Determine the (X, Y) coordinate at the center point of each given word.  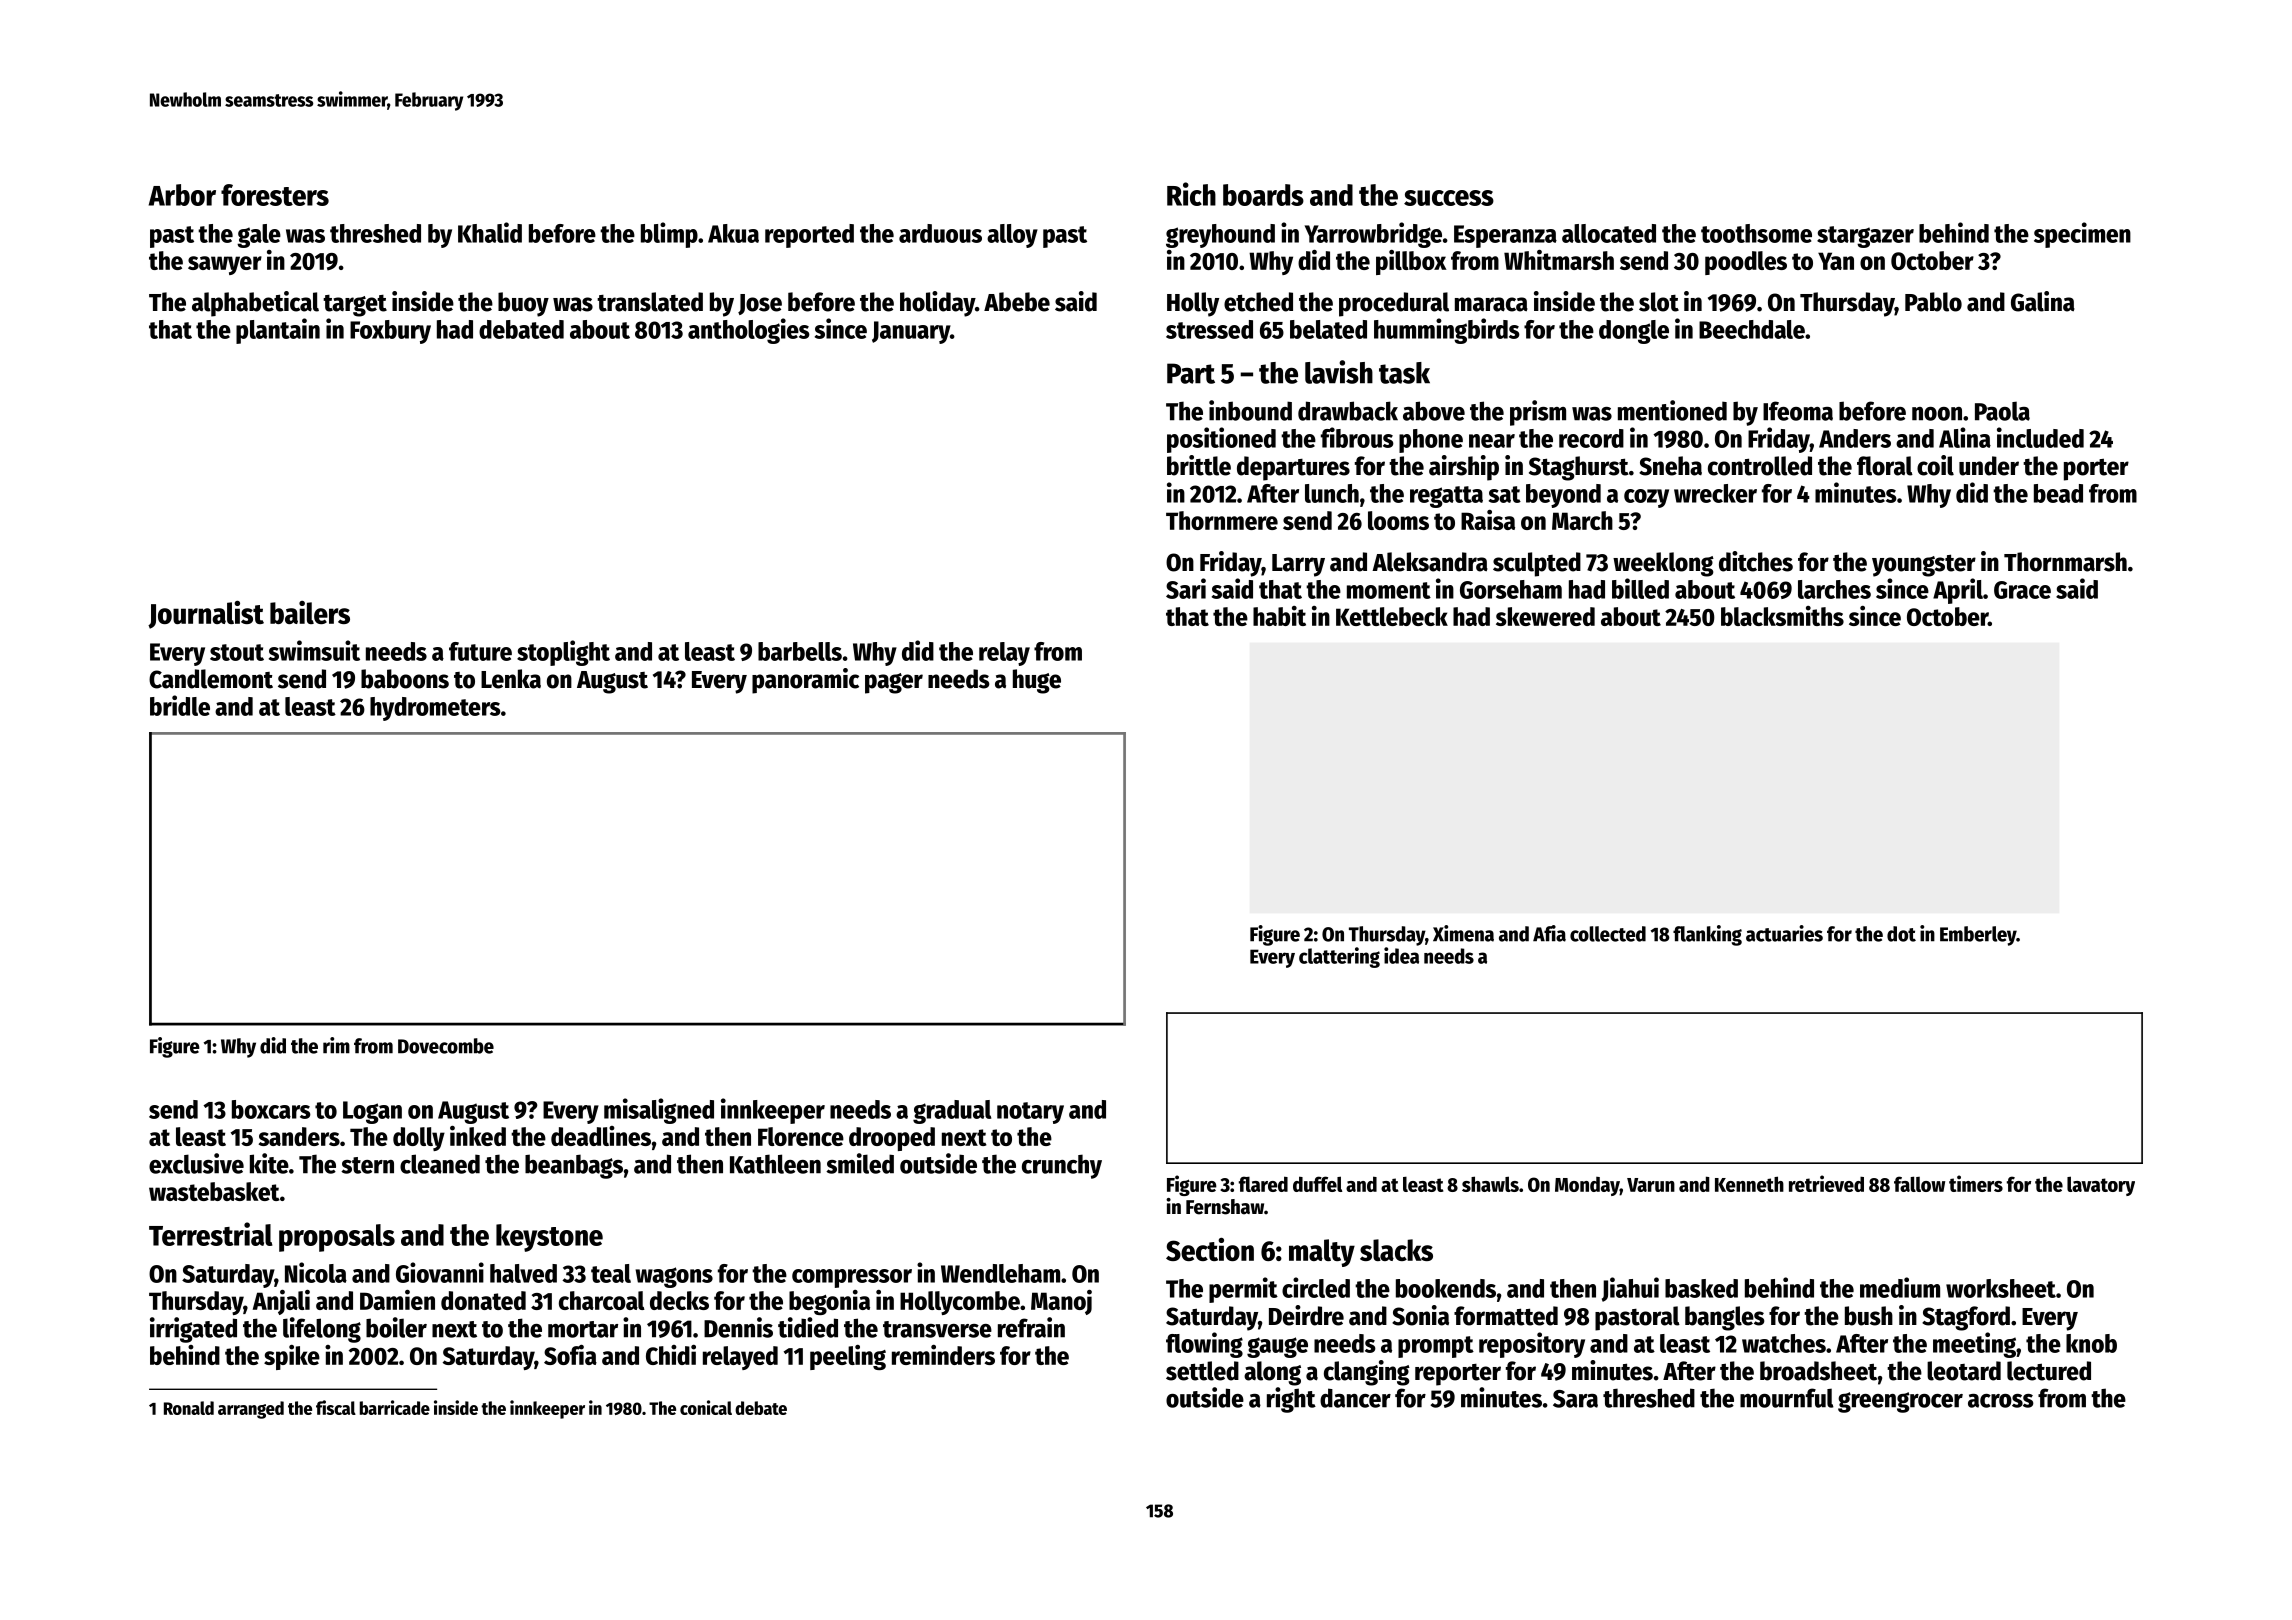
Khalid (490, 232)
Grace (2022, 590)
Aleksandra (1430, 562)
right (1291, 1400)
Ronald (189, 1408)
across (2001, 1401)
